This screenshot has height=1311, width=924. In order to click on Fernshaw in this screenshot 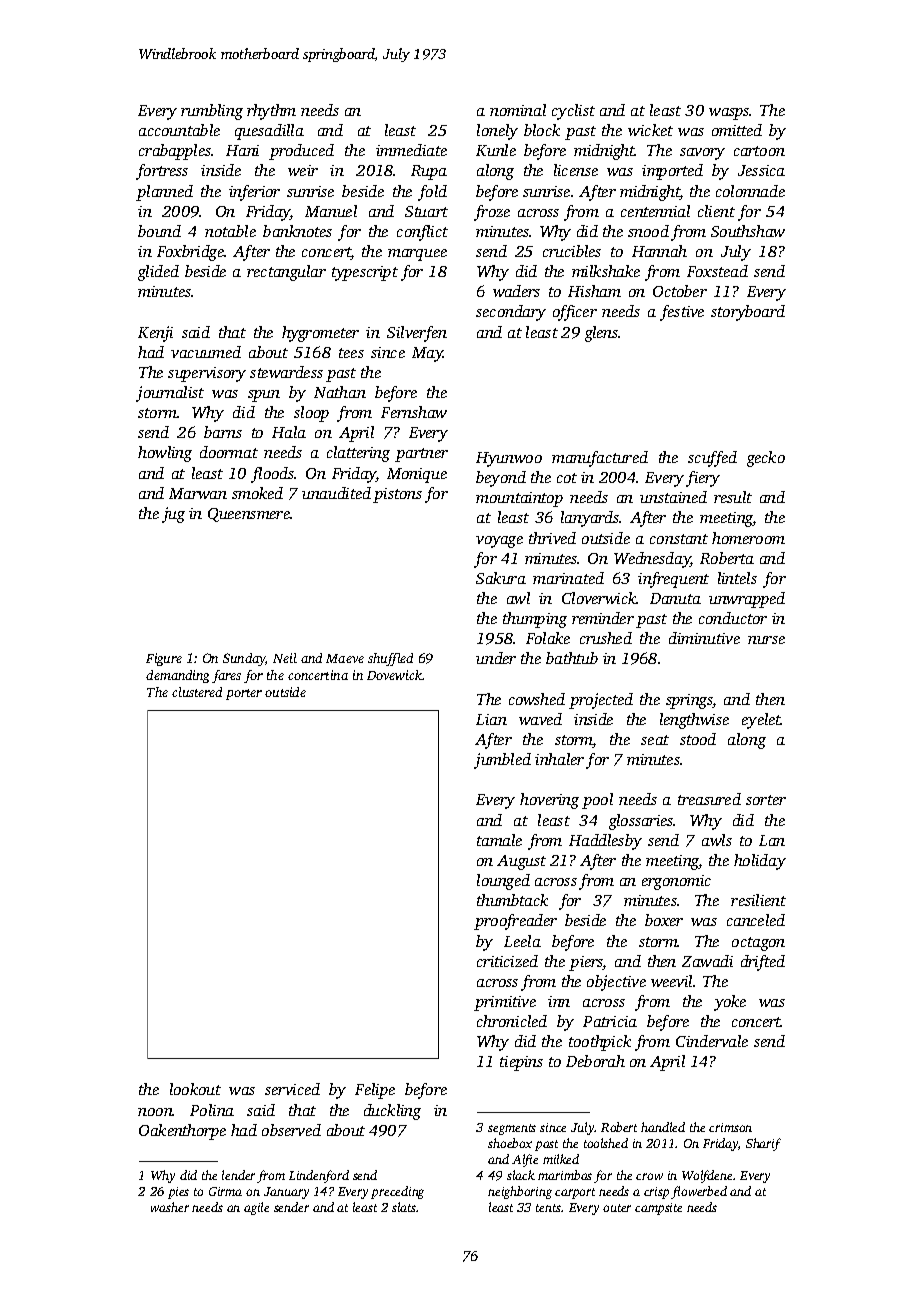, I will do `click(414, 412)`.
